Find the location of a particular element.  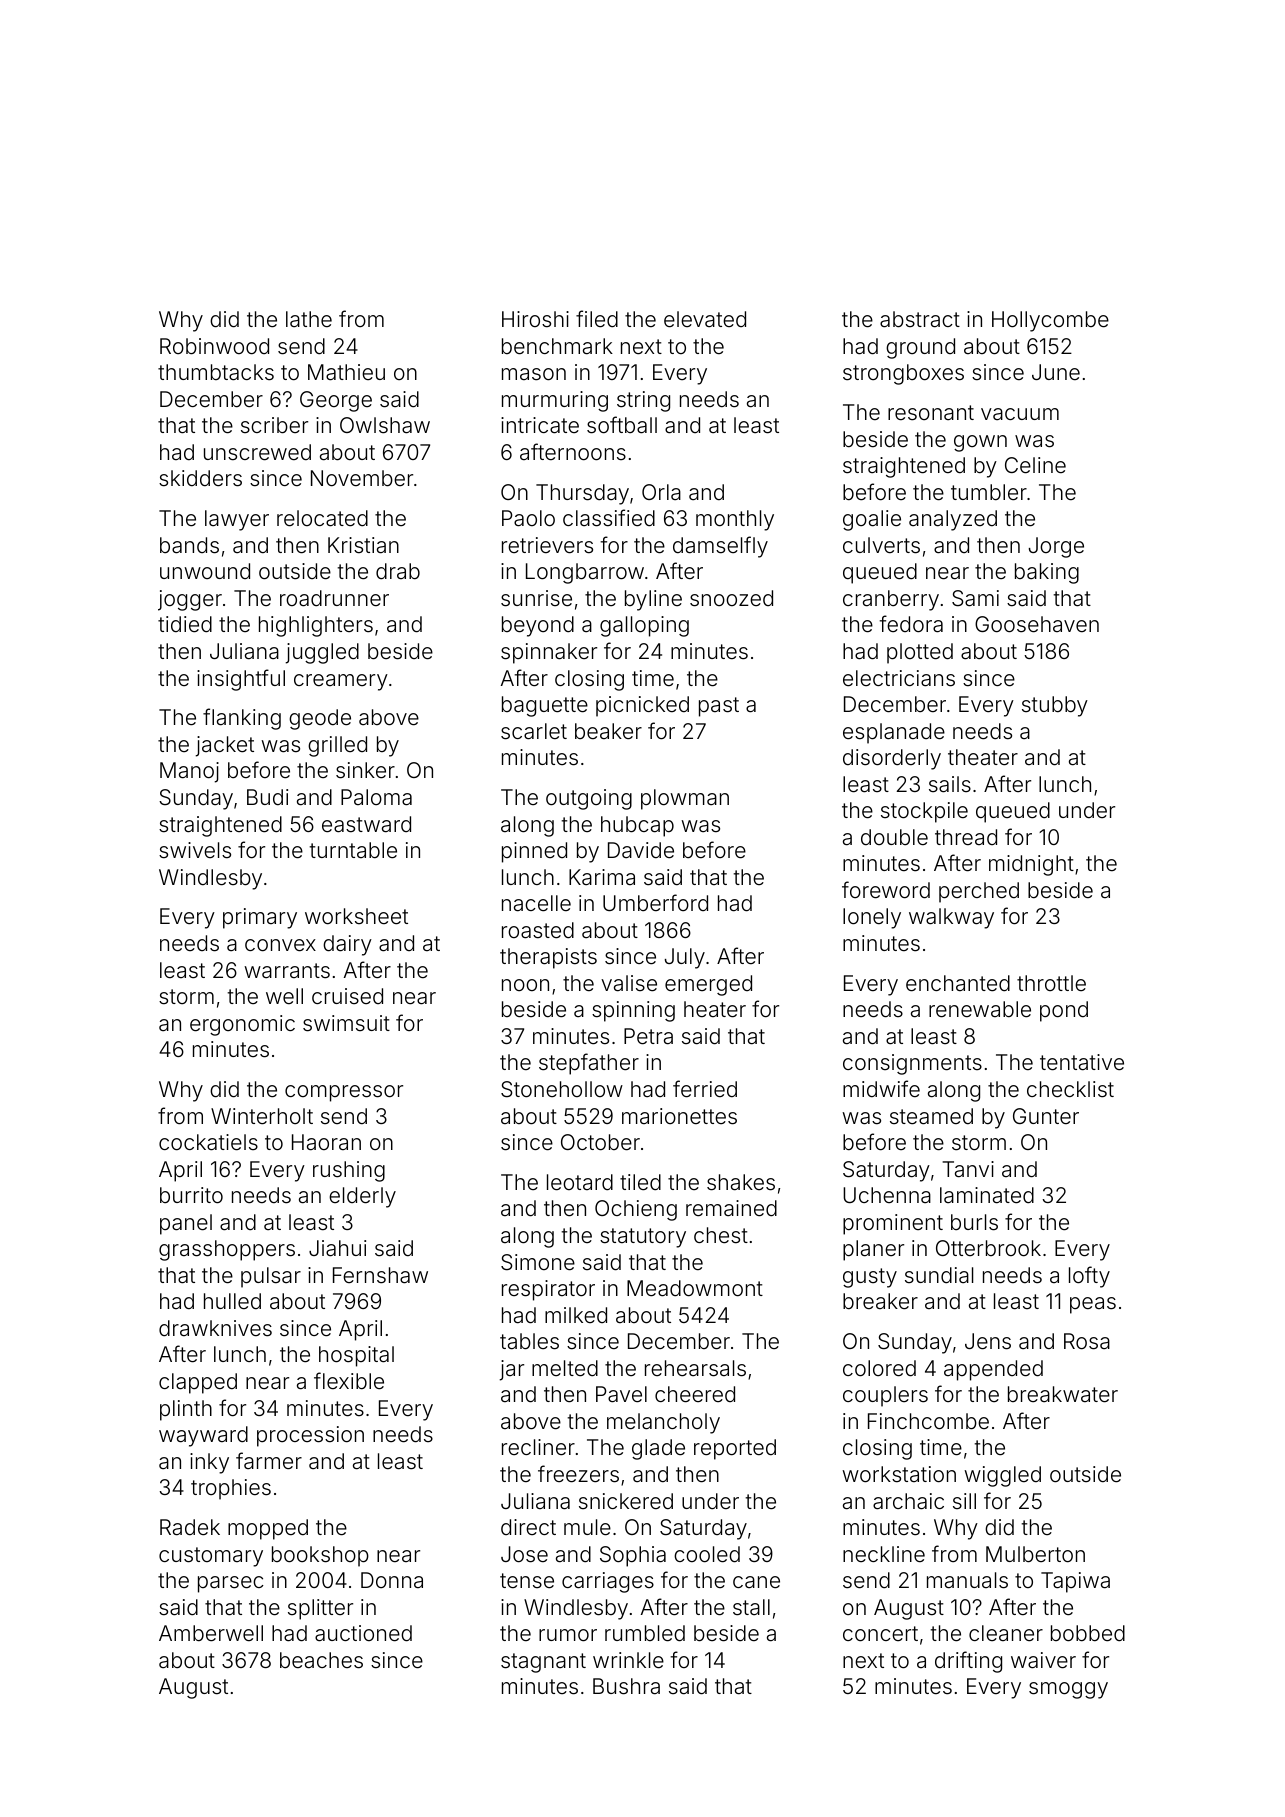

rehearsals is located at coordinates (695, 1368).
